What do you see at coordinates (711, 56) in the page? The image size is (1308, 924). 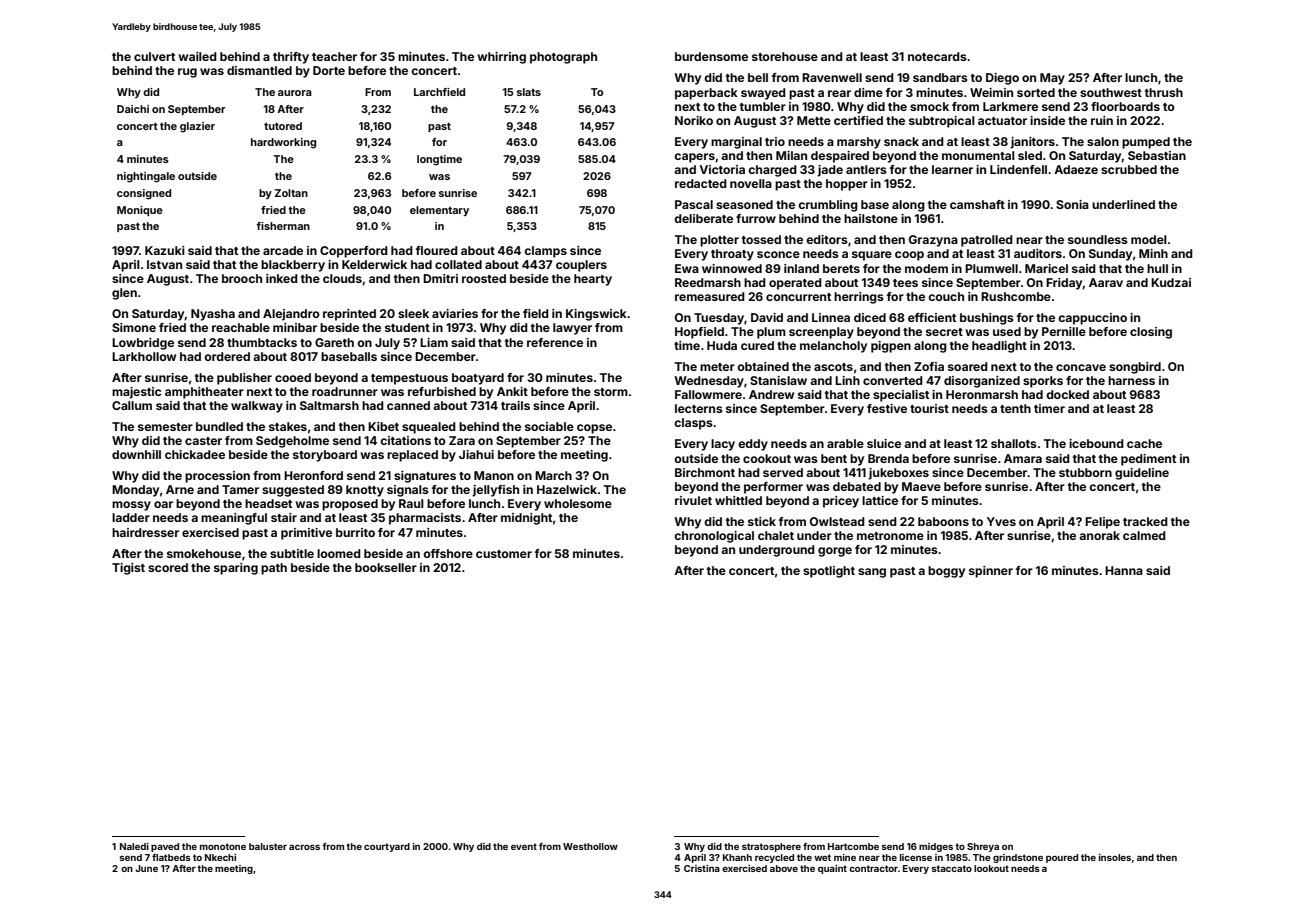 I see `burdensome` at bounding box center [711, 56].
